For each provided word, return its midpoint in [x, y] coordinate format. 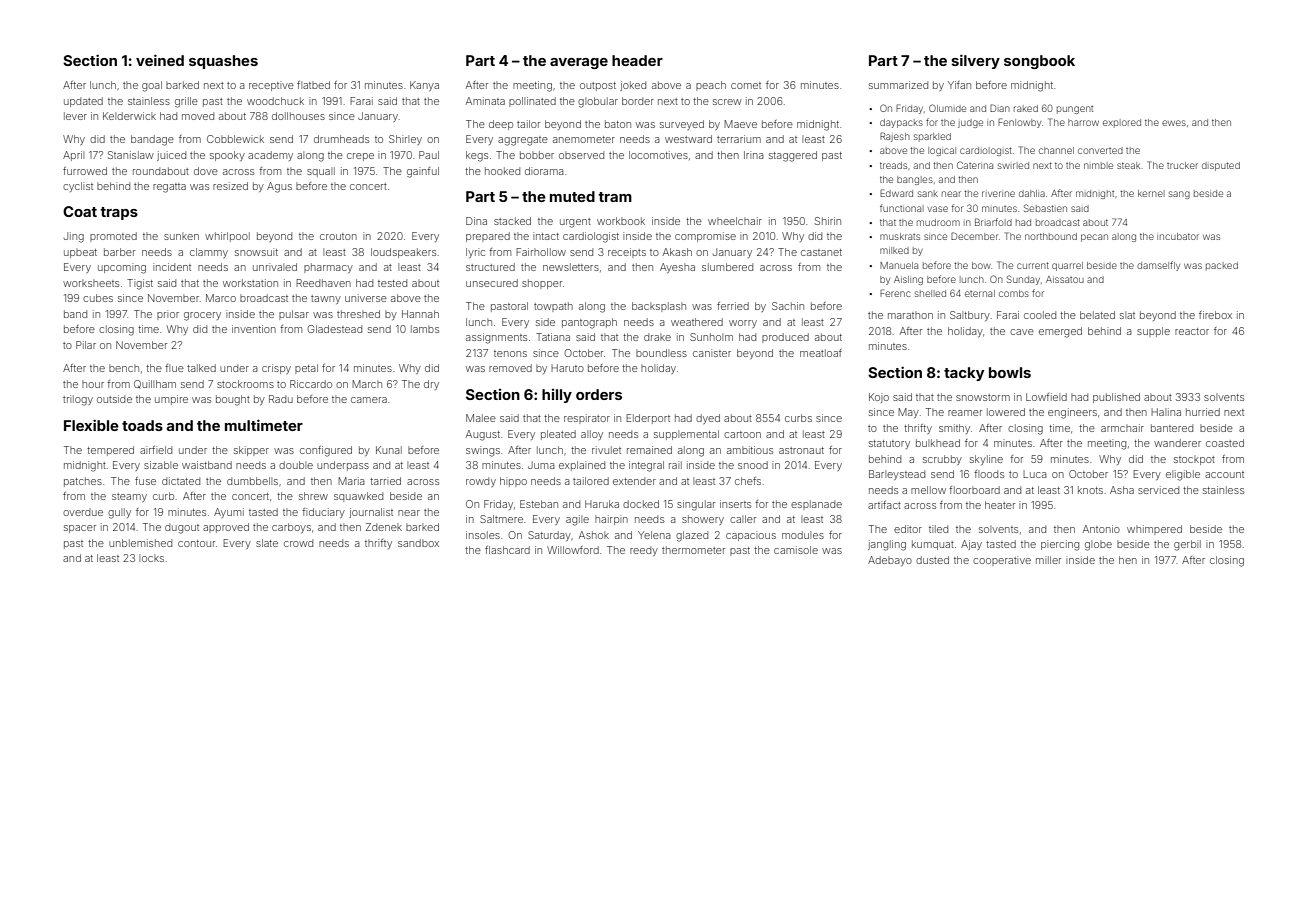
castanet [821, 252]
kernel [1151, 193]
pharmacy [328, 268]
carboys [291, 528]
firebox [1215, 315]
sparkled [932, 137]
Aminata [485, 101]
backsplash [659, 307]
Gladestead [334, 329]
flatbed [313, 85]
